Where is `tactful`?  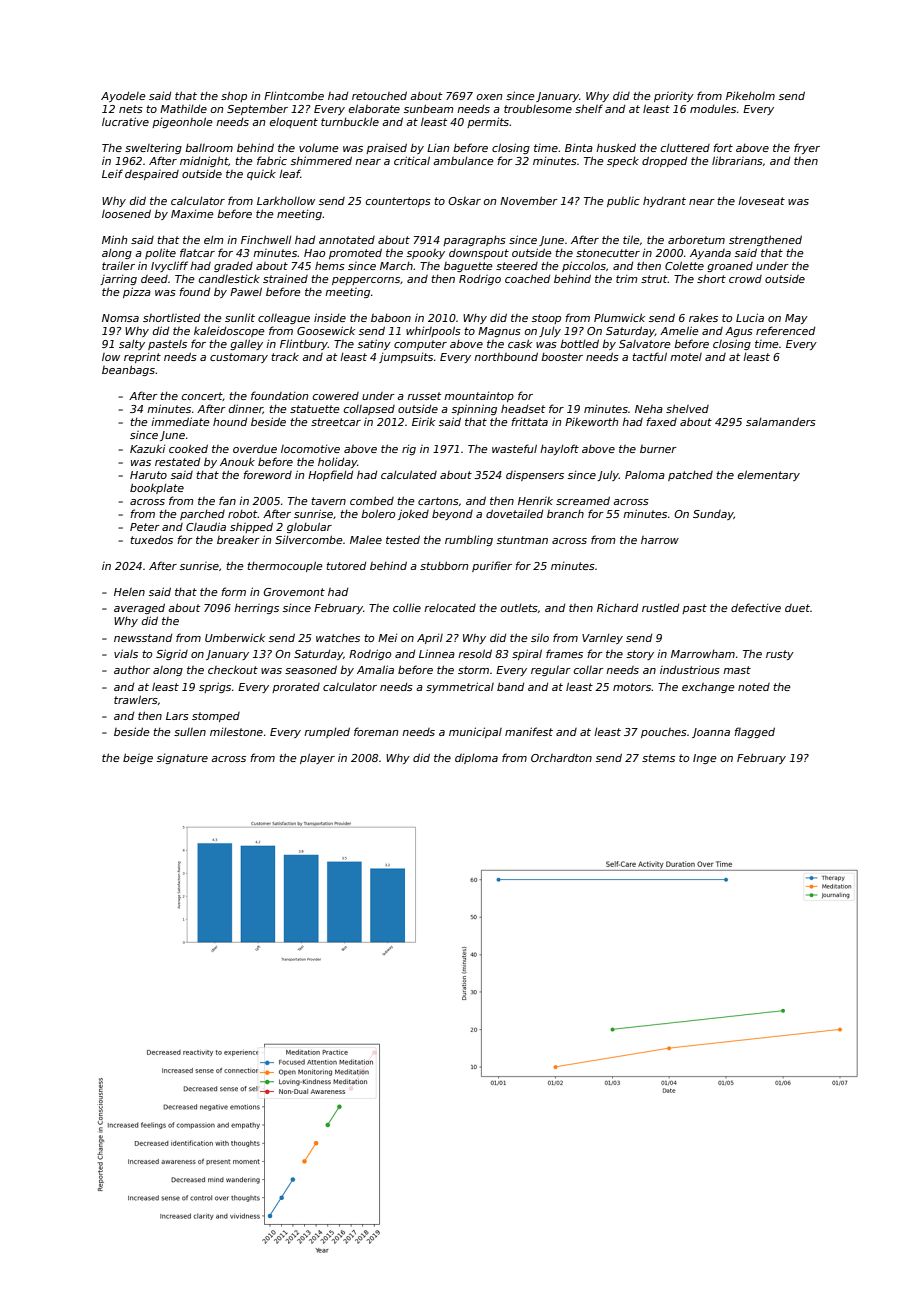
tactful is located at coordinates (649, 356).
